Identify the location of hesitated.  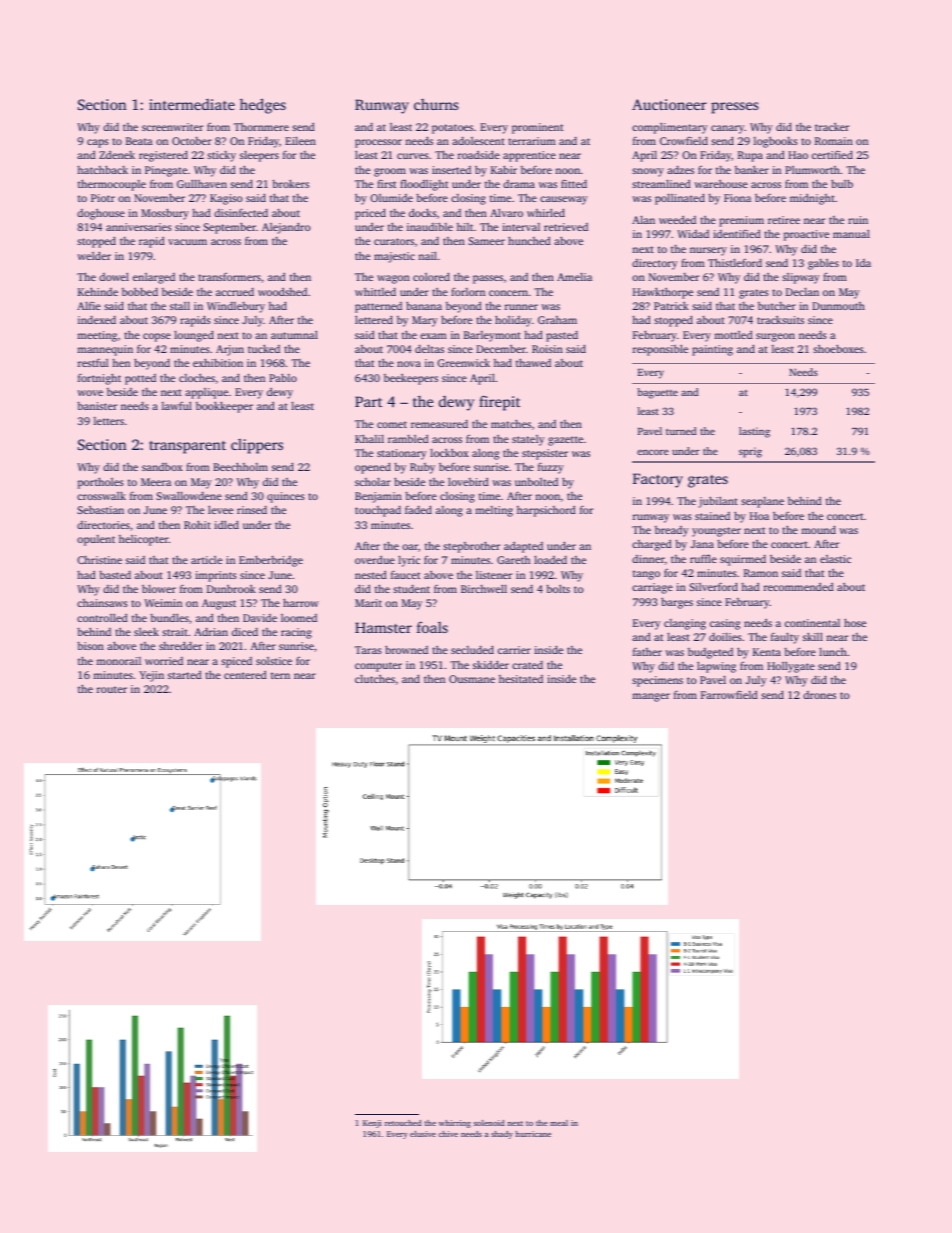
(521, 679).
